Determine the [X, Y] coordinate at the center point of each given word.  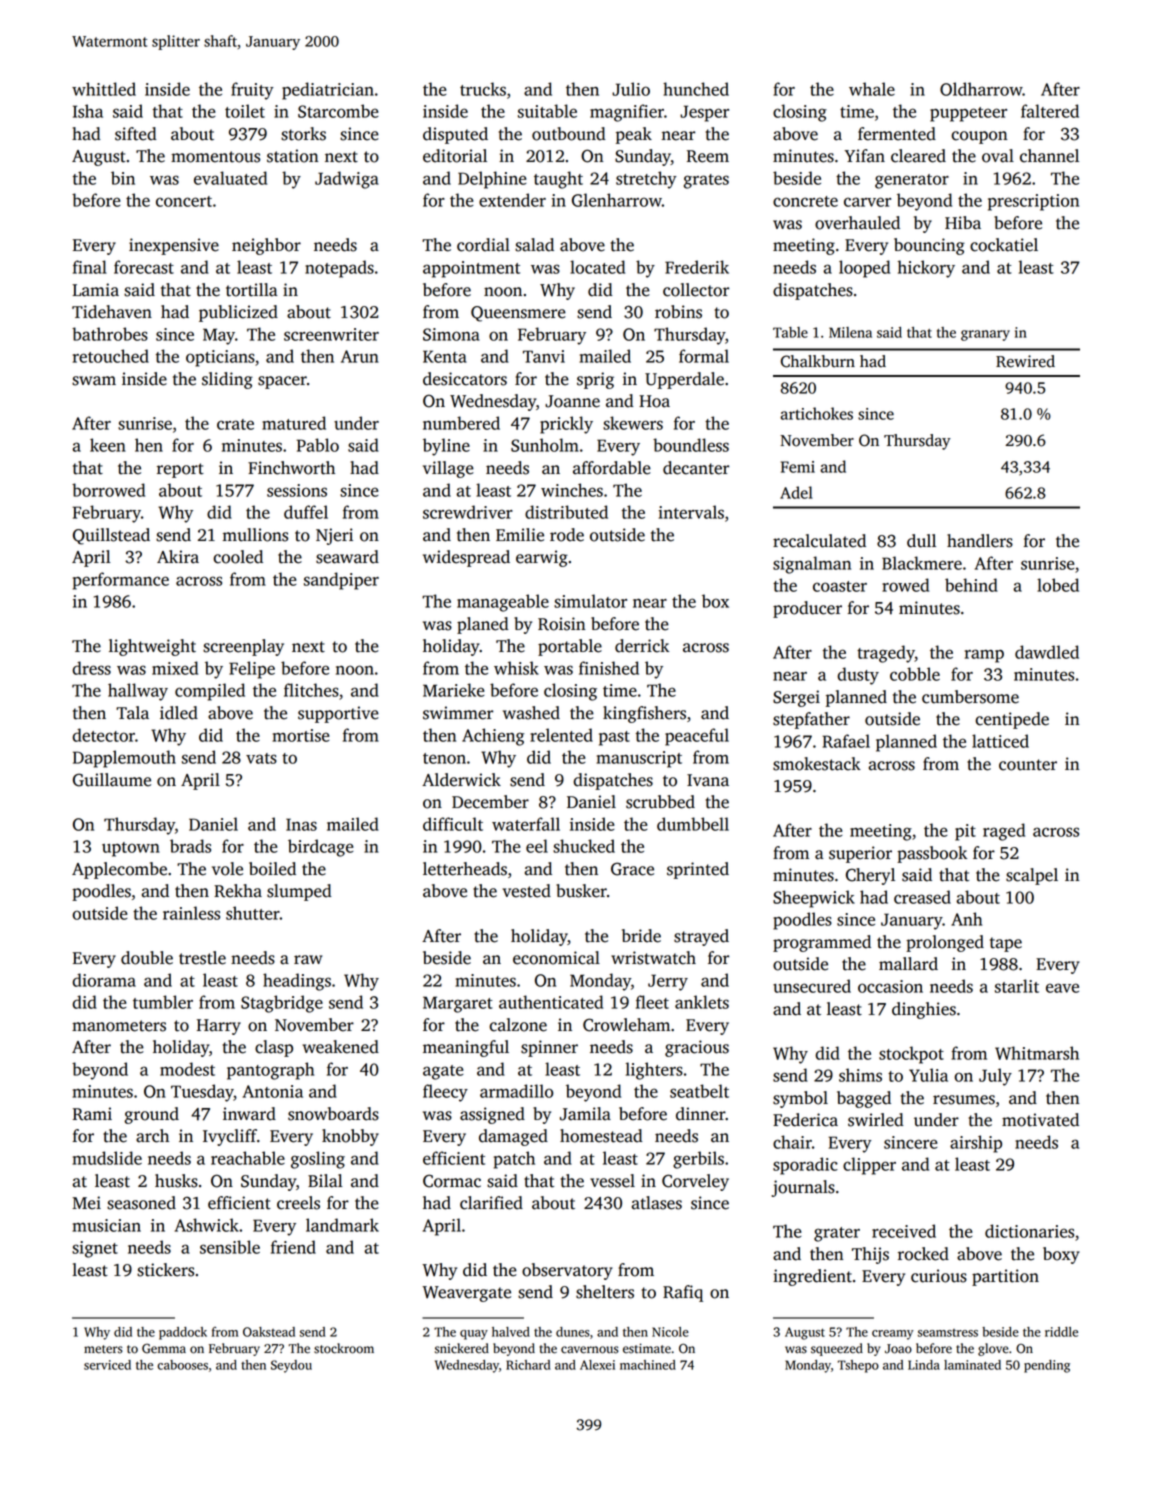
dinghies [924, 1010]
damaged [513, 1137]
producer [807, 609]
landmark [342, 1225]
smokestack [817, 764]
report [180, 470]
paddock [183, 1333]
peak [634, 135]
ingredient [812, 1277]
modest [187, 1069]
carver [867, 202]
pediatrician [328, 91]
